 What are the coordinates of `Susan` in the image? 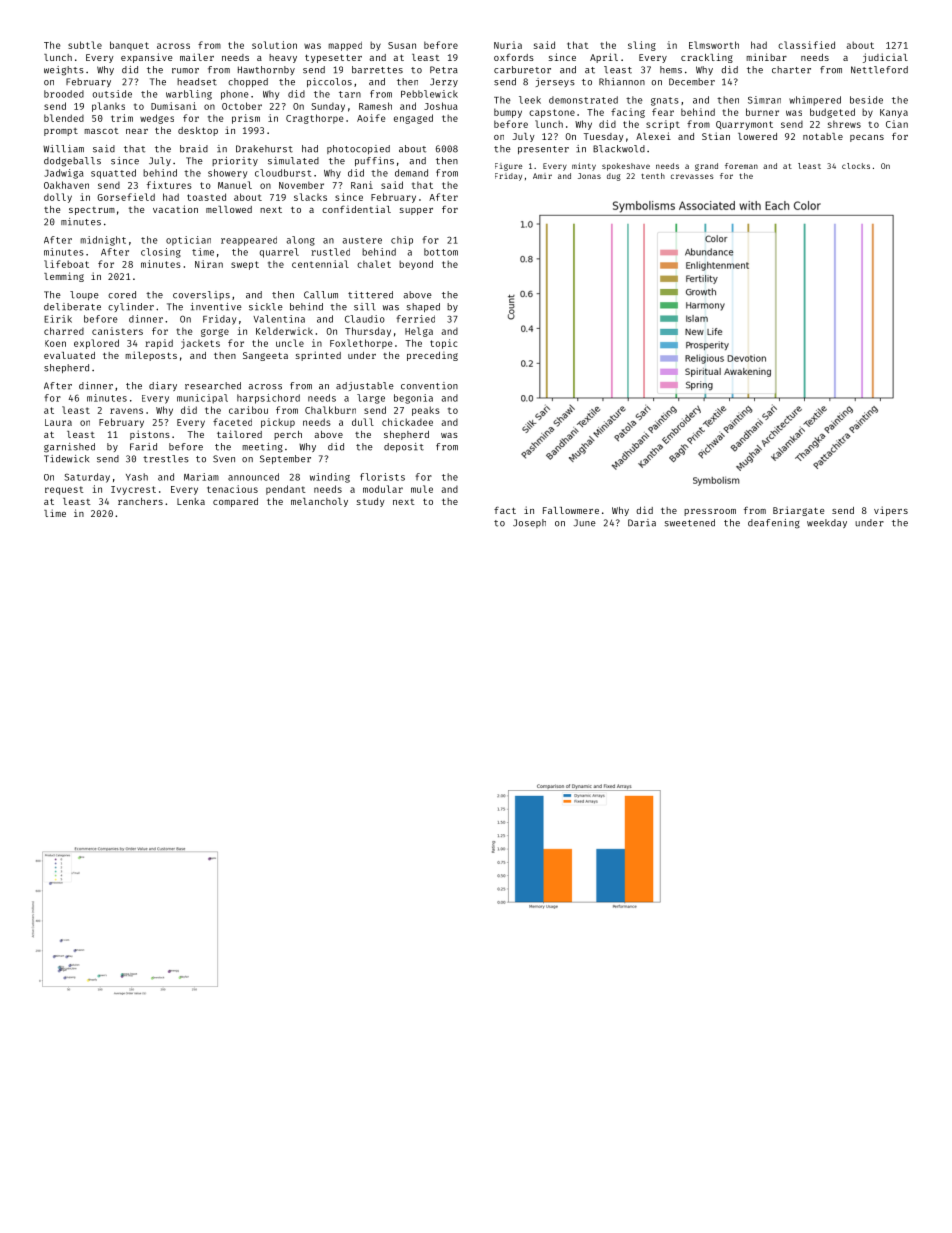 It's located at (402, 45).
